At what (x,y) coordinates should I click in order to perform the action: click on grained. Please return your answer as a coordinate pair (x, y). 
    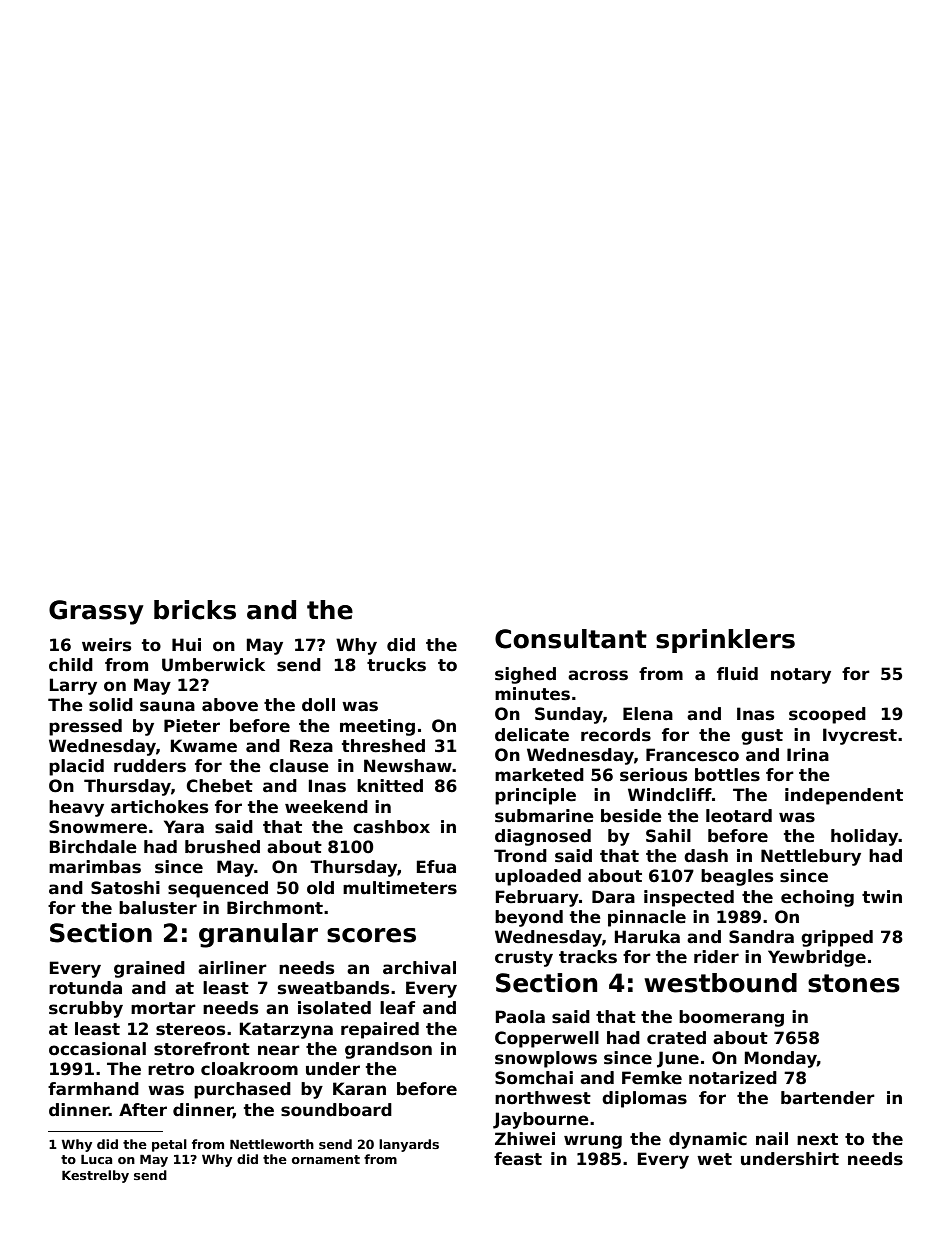
    Looking at the image, I should click on (149, 969).
